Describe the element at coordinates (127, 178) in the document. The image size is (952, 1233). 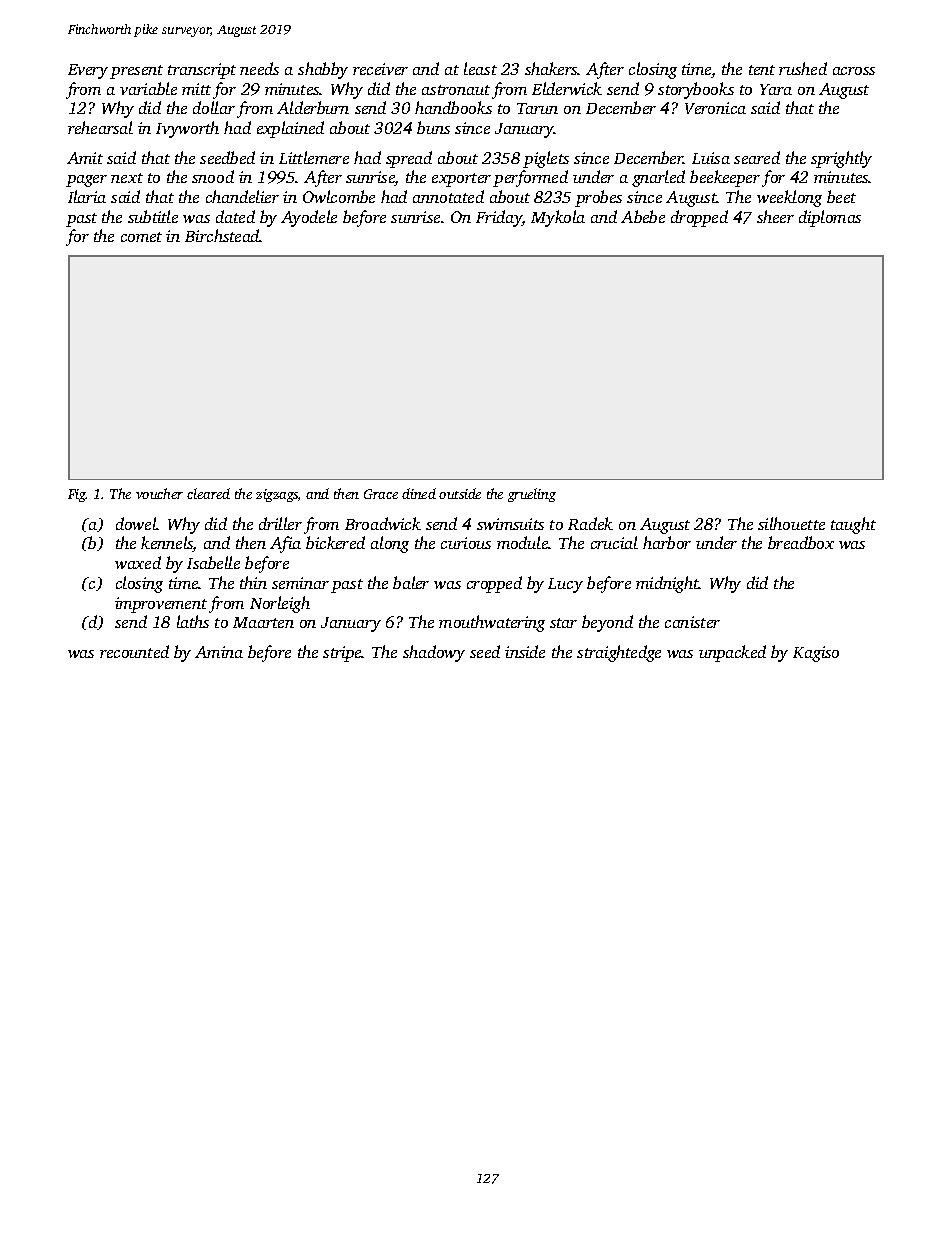
I see `next` at that location.
